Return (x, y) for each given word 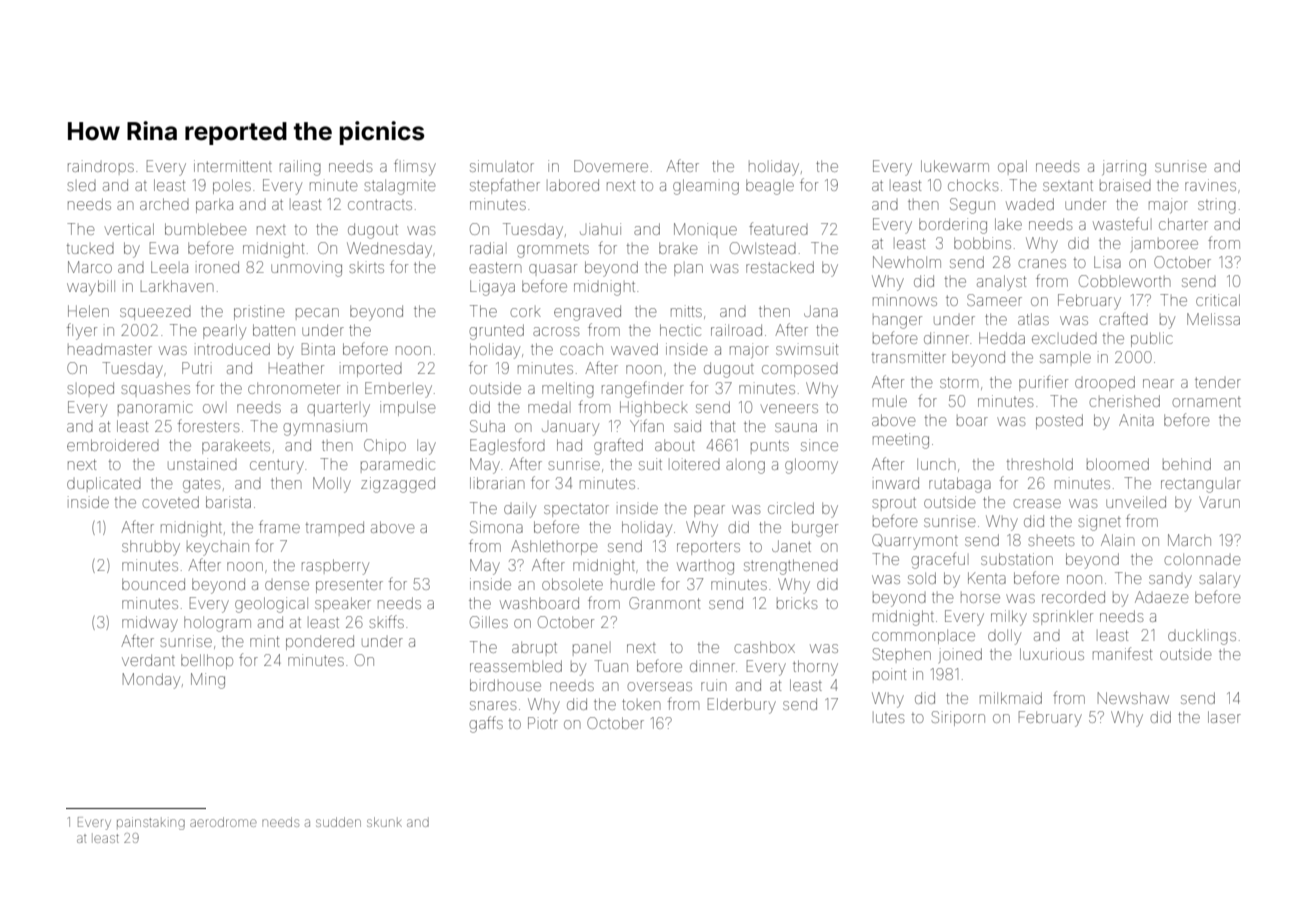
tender (1218, 382)
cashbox (764, 647)
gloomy (811, 466)
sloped (90, 388)
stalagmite (399, 187)
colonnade (1202, 559)
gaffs (486, 724)
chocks (973, 185)
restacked (780, 267)
